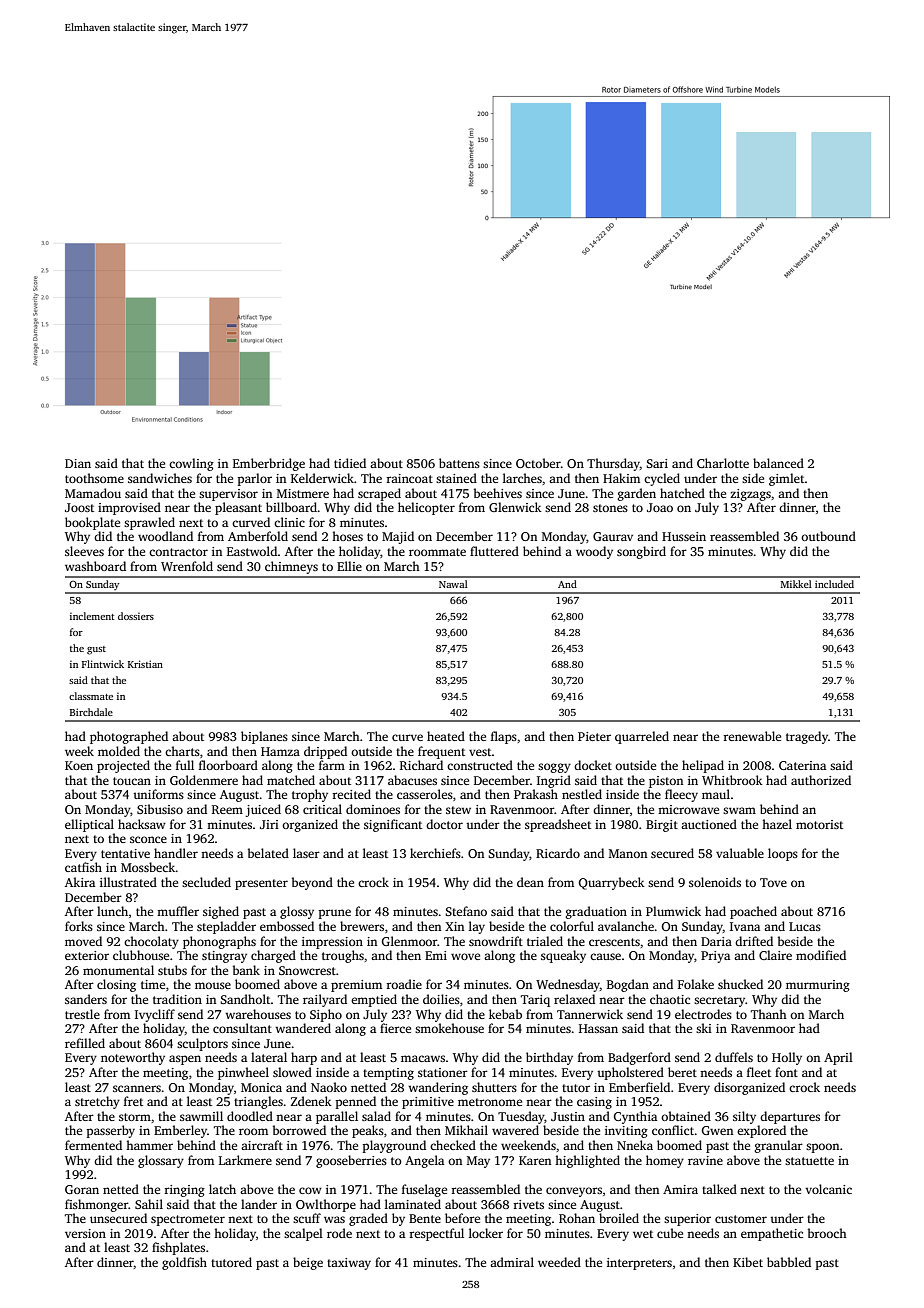  Describe the element at coordinates (312, 883) in the image. I see `beyond` at that location.
